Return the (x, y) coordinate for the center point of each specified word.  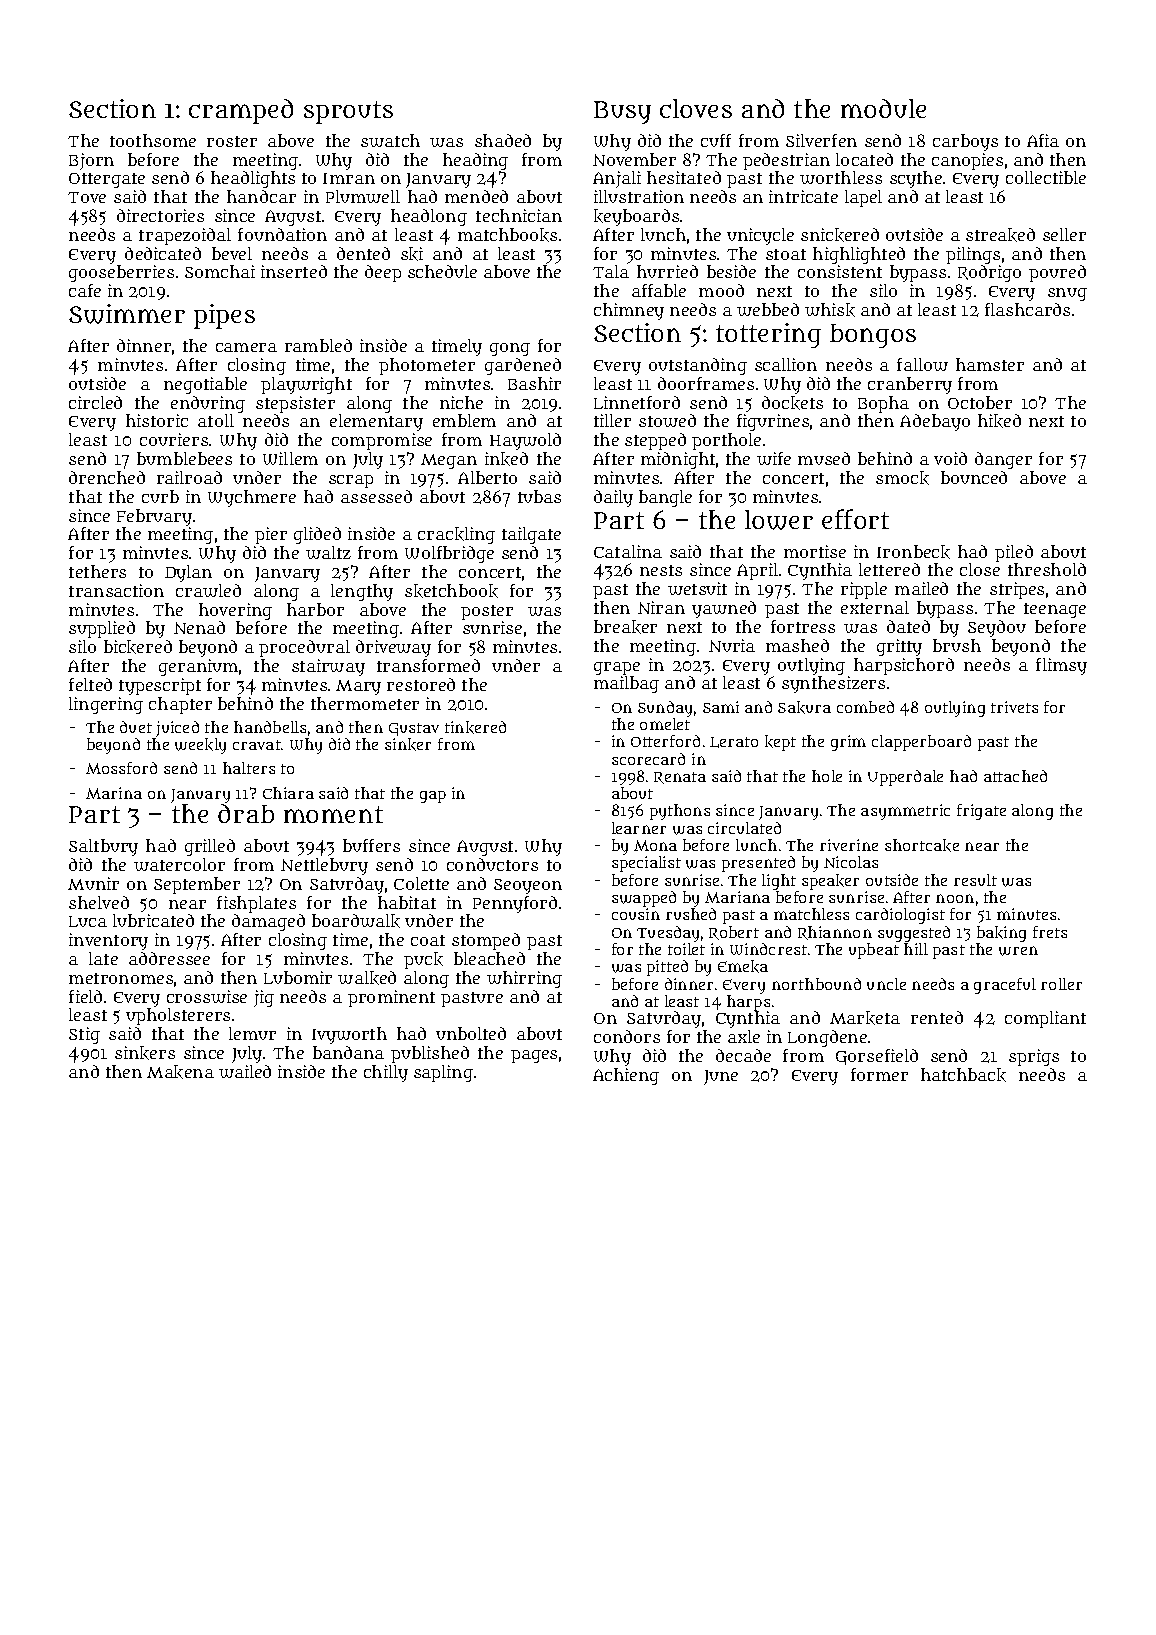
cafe (85, 290)
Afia (1043, 140)
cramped (241, 111)
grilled (210, 847)
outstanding (698, 366)
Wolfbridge (449, 554)
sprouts (348, 112)
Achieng (626, 1076)
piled (1014, 553)
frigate (981, 812)
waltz (328, 552)
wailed (245, 1071)
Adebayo (935, 422)
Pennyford (515, 904)
